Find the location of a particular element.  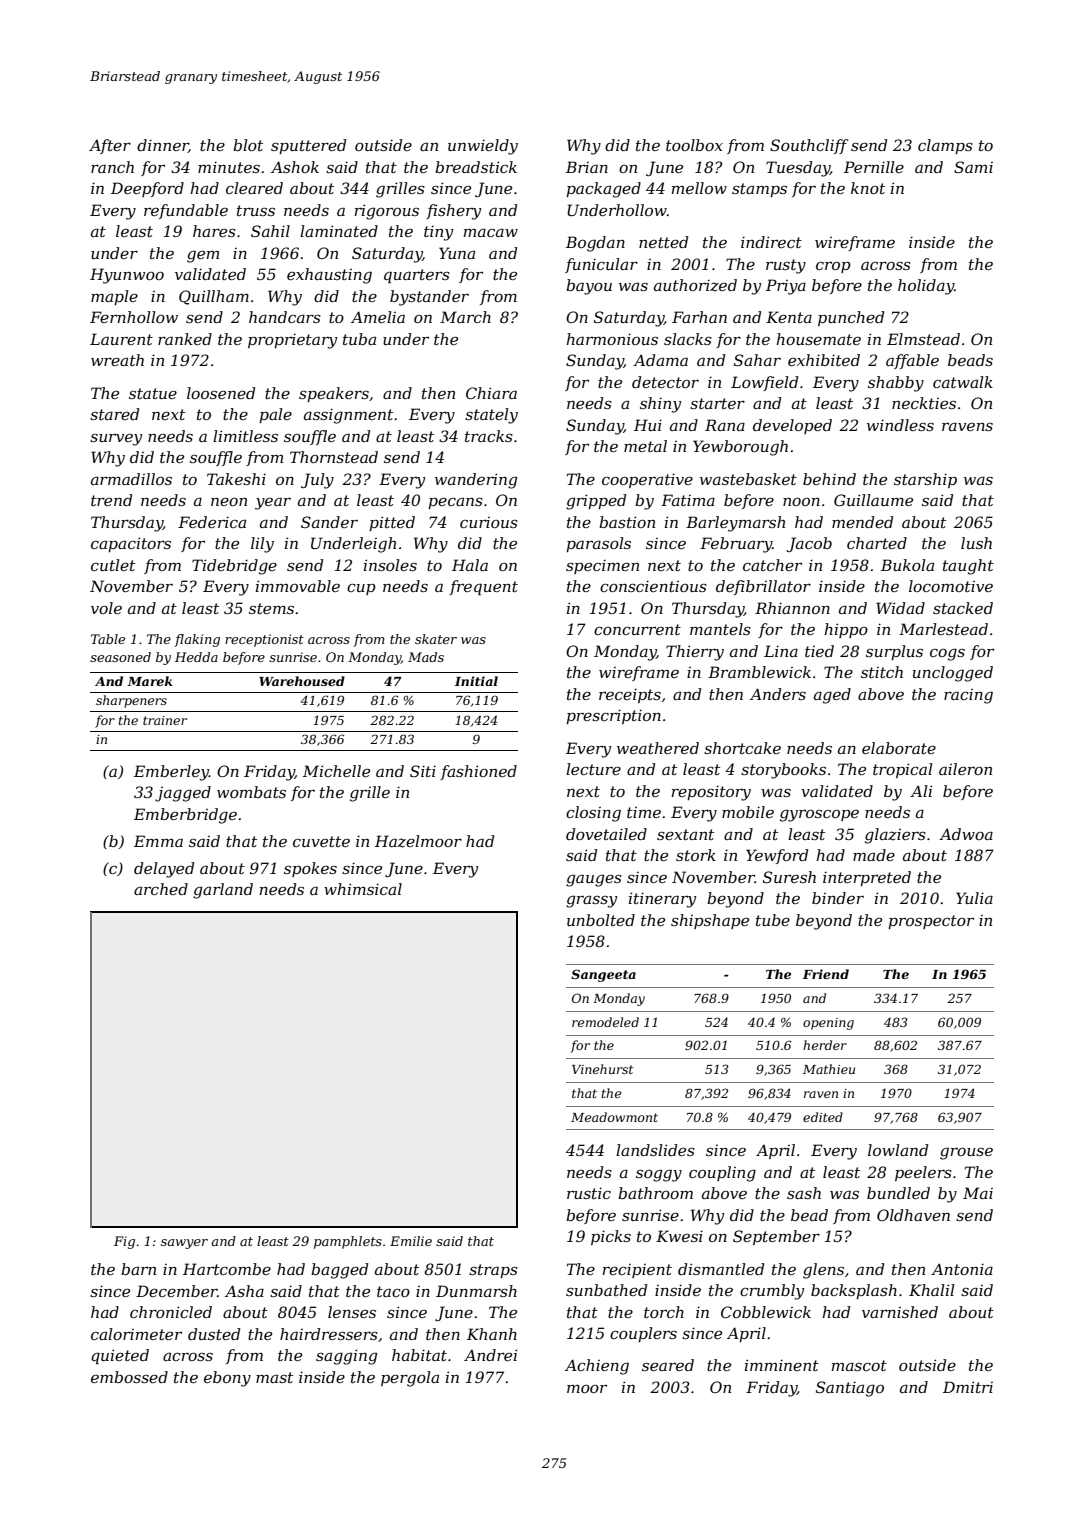

fashioned is located at coordinates (478, 772).
